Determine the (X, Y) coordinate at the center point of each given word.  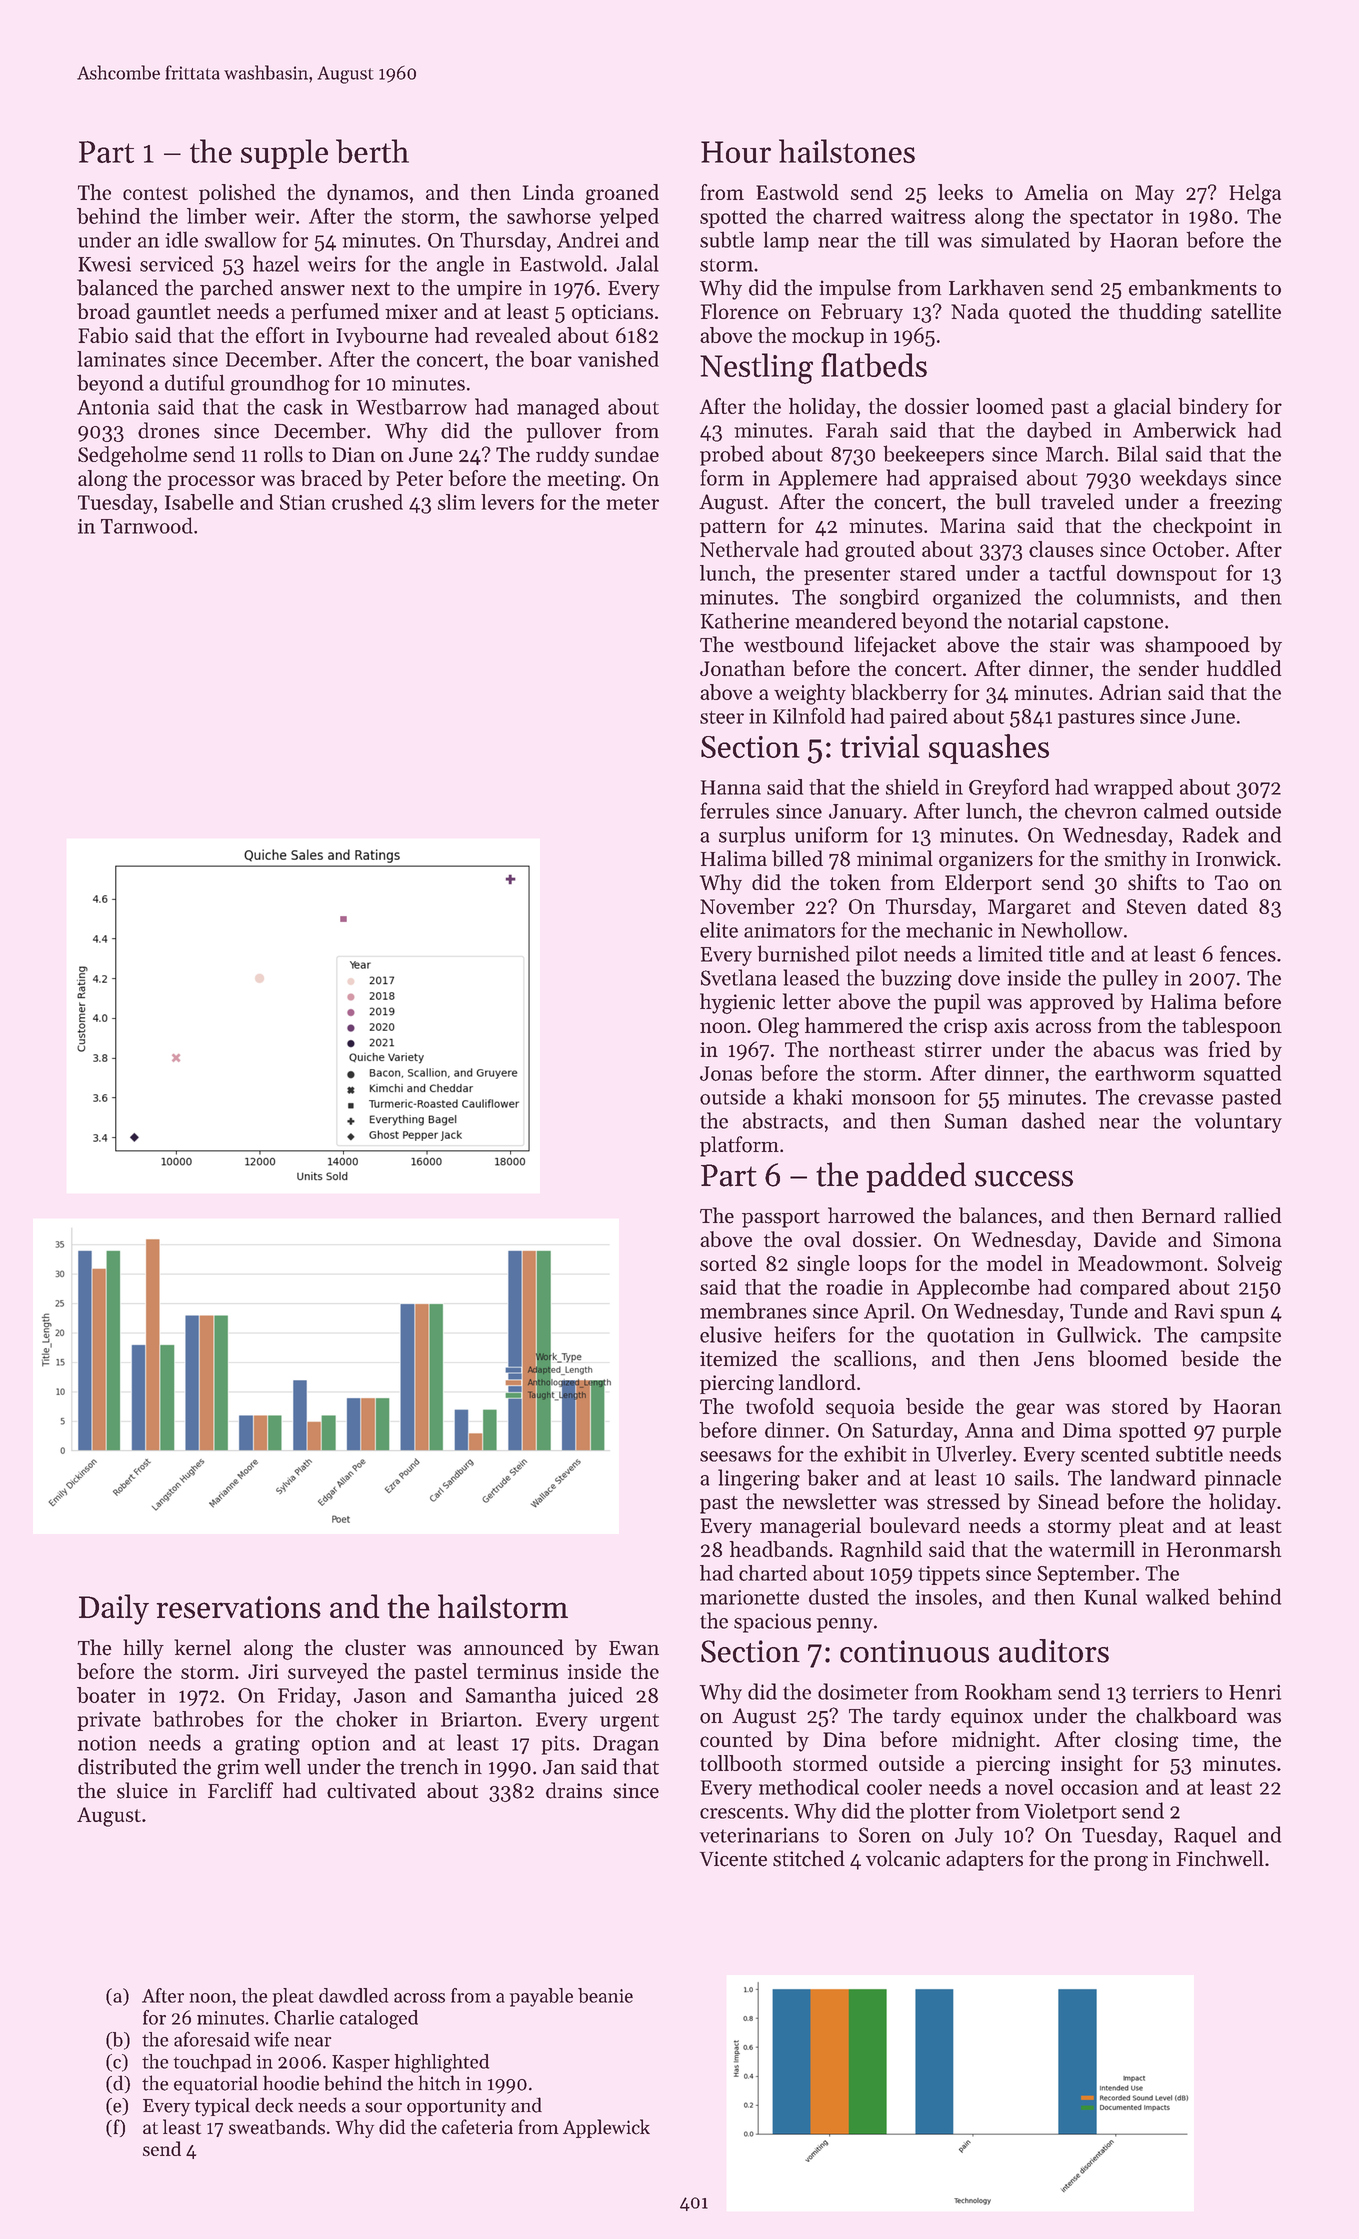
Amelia (1056, 192)
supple (284, 154)
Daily (114, 1609)
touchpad (212, 2063)
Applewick (606, 2128)
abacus (1123, 1049)
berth (372, 151)
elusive (731, 1334)
